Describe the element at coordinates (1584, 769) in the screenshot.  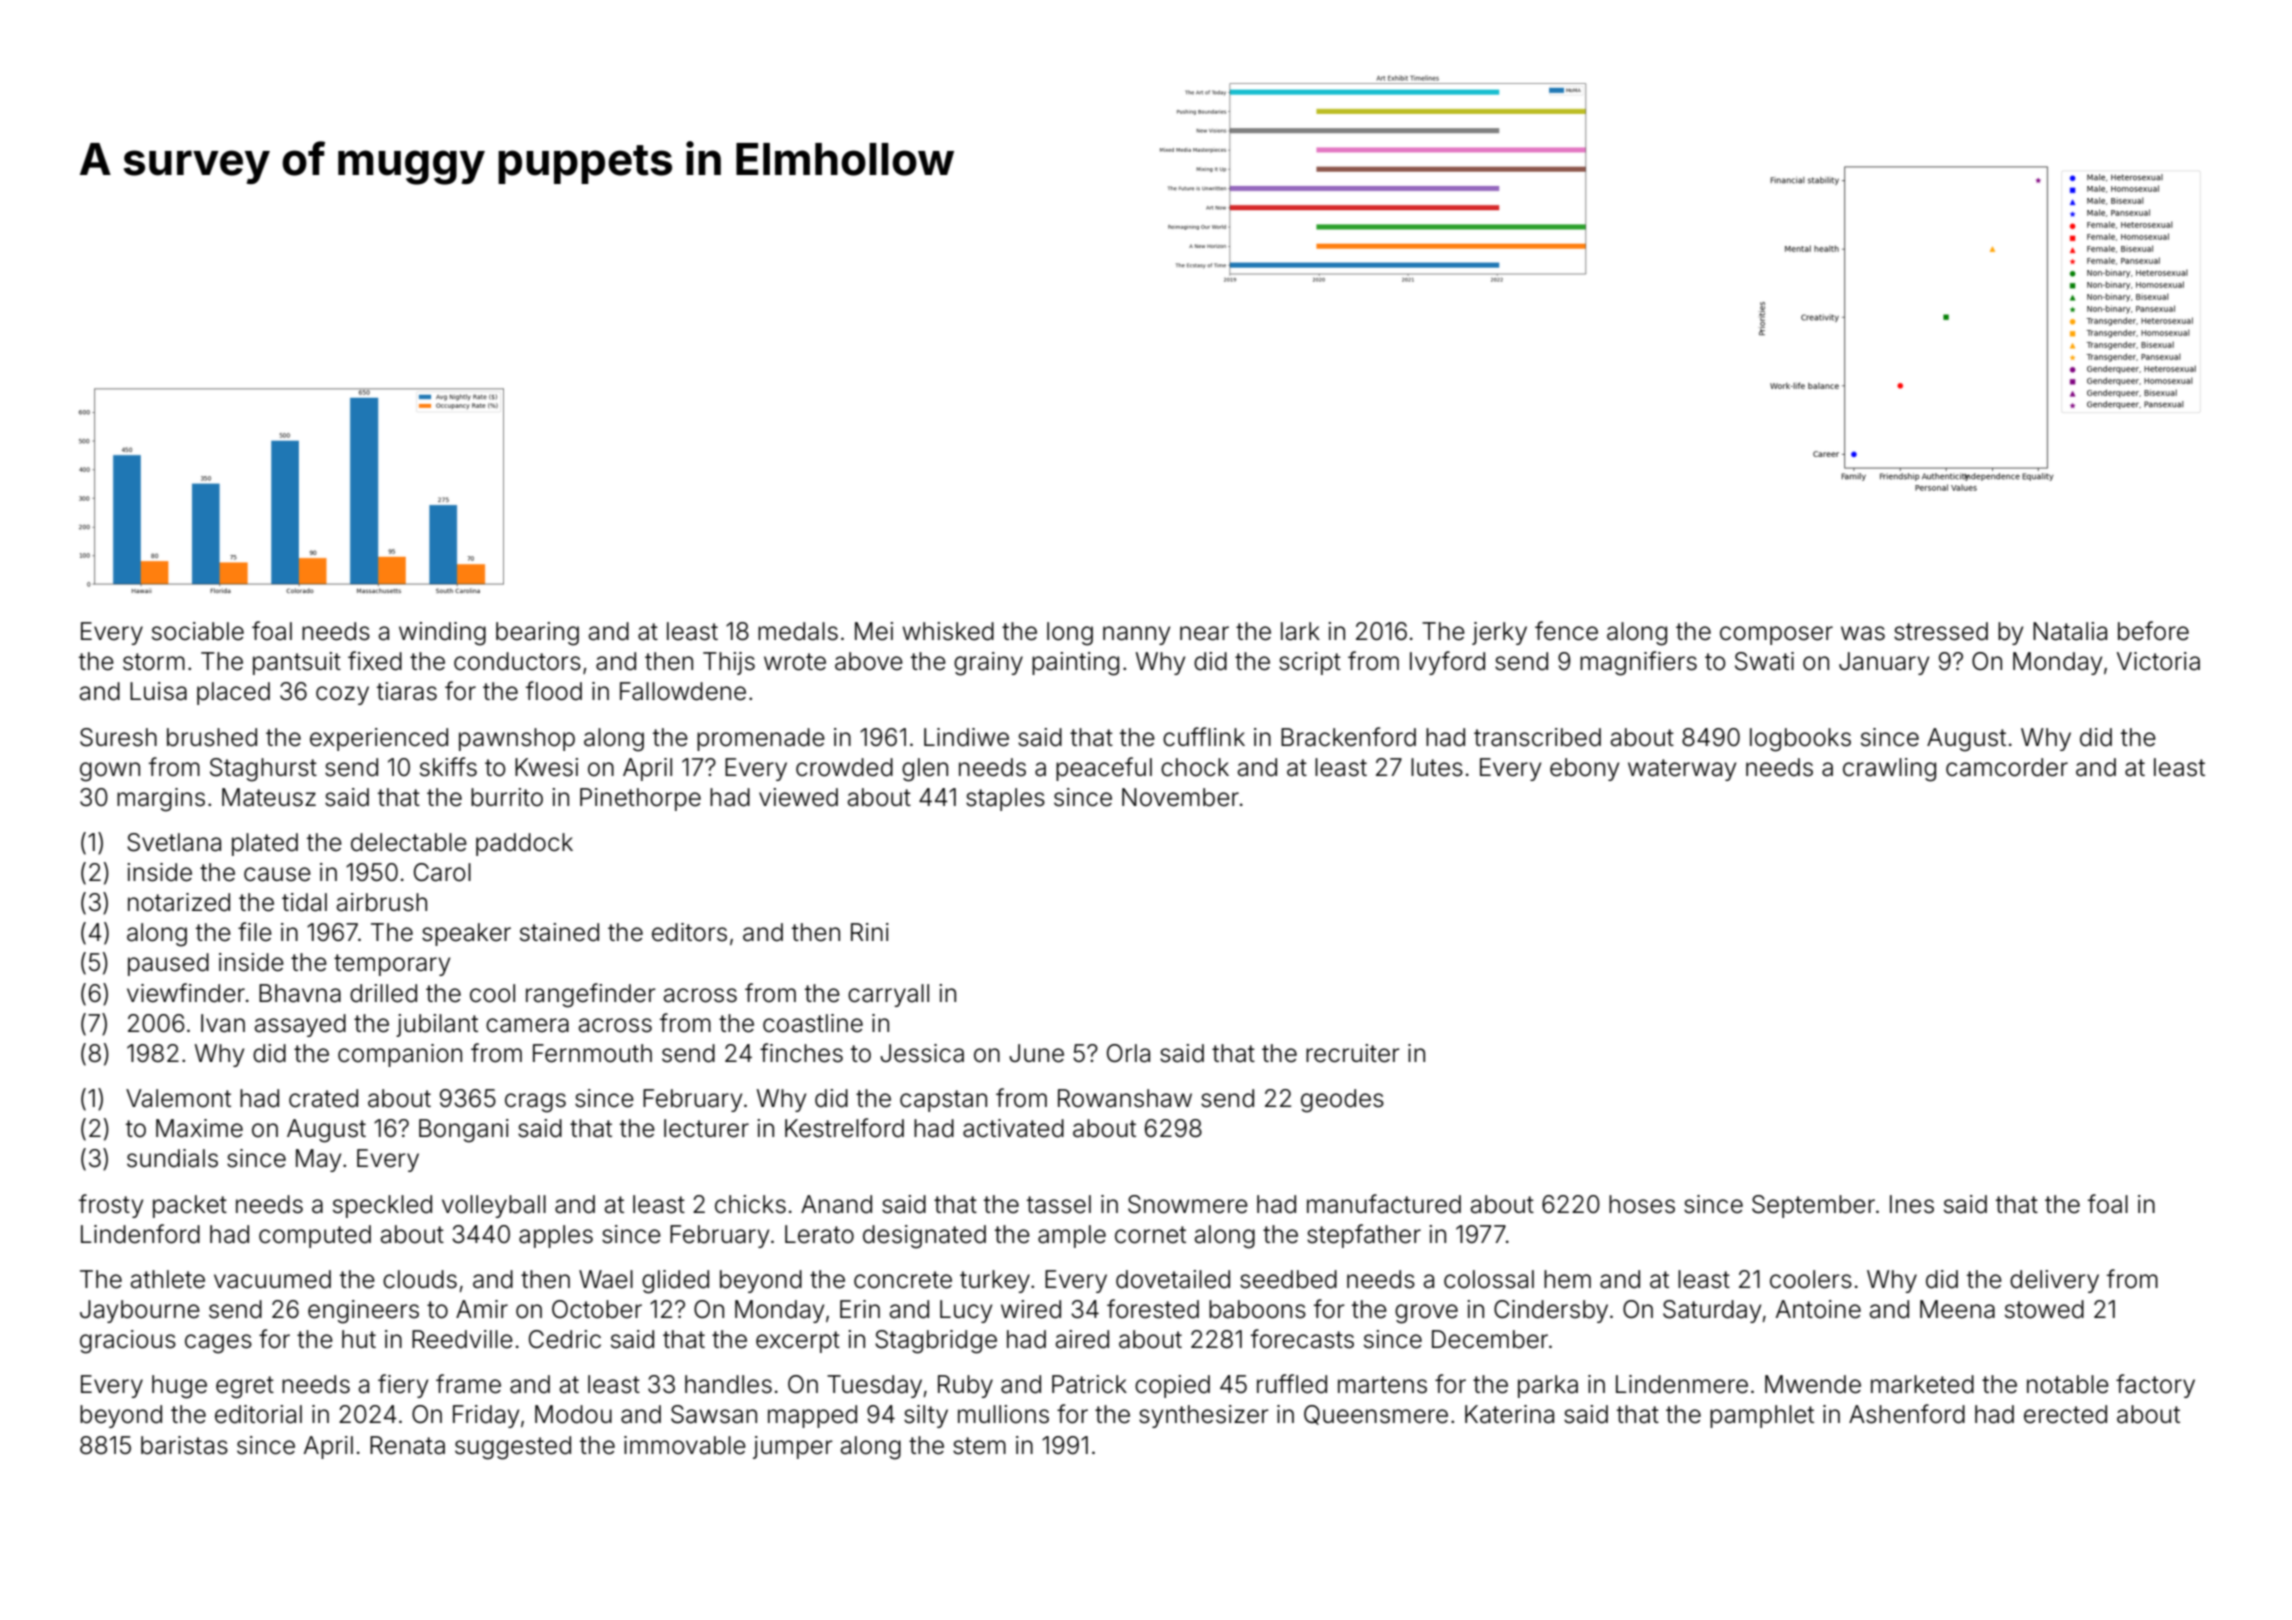
I see `ebony` at that location.
